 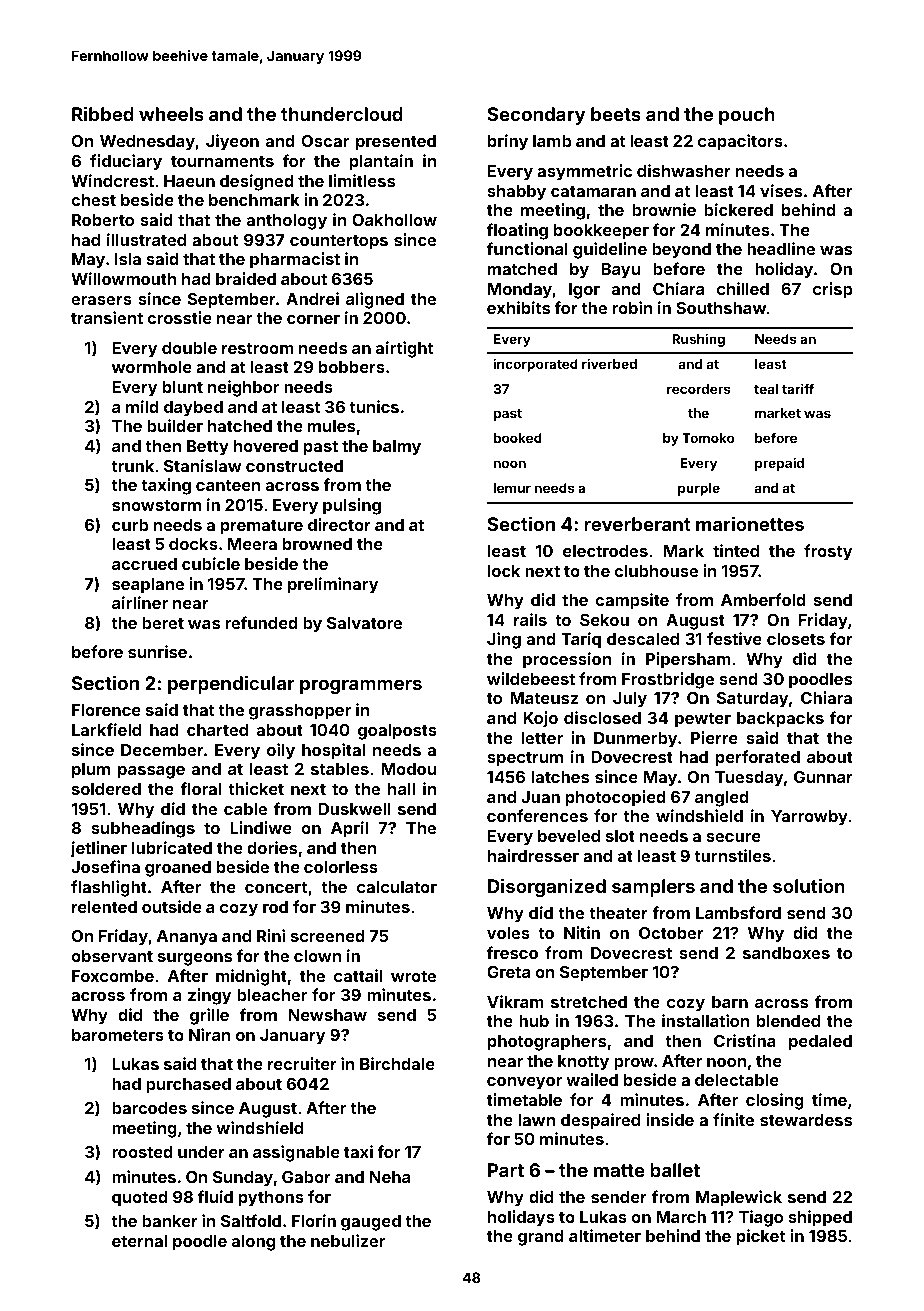 What do you see at coordinates (93, 200) in the image?
I see `chest` at bounding box center [93, 200].
